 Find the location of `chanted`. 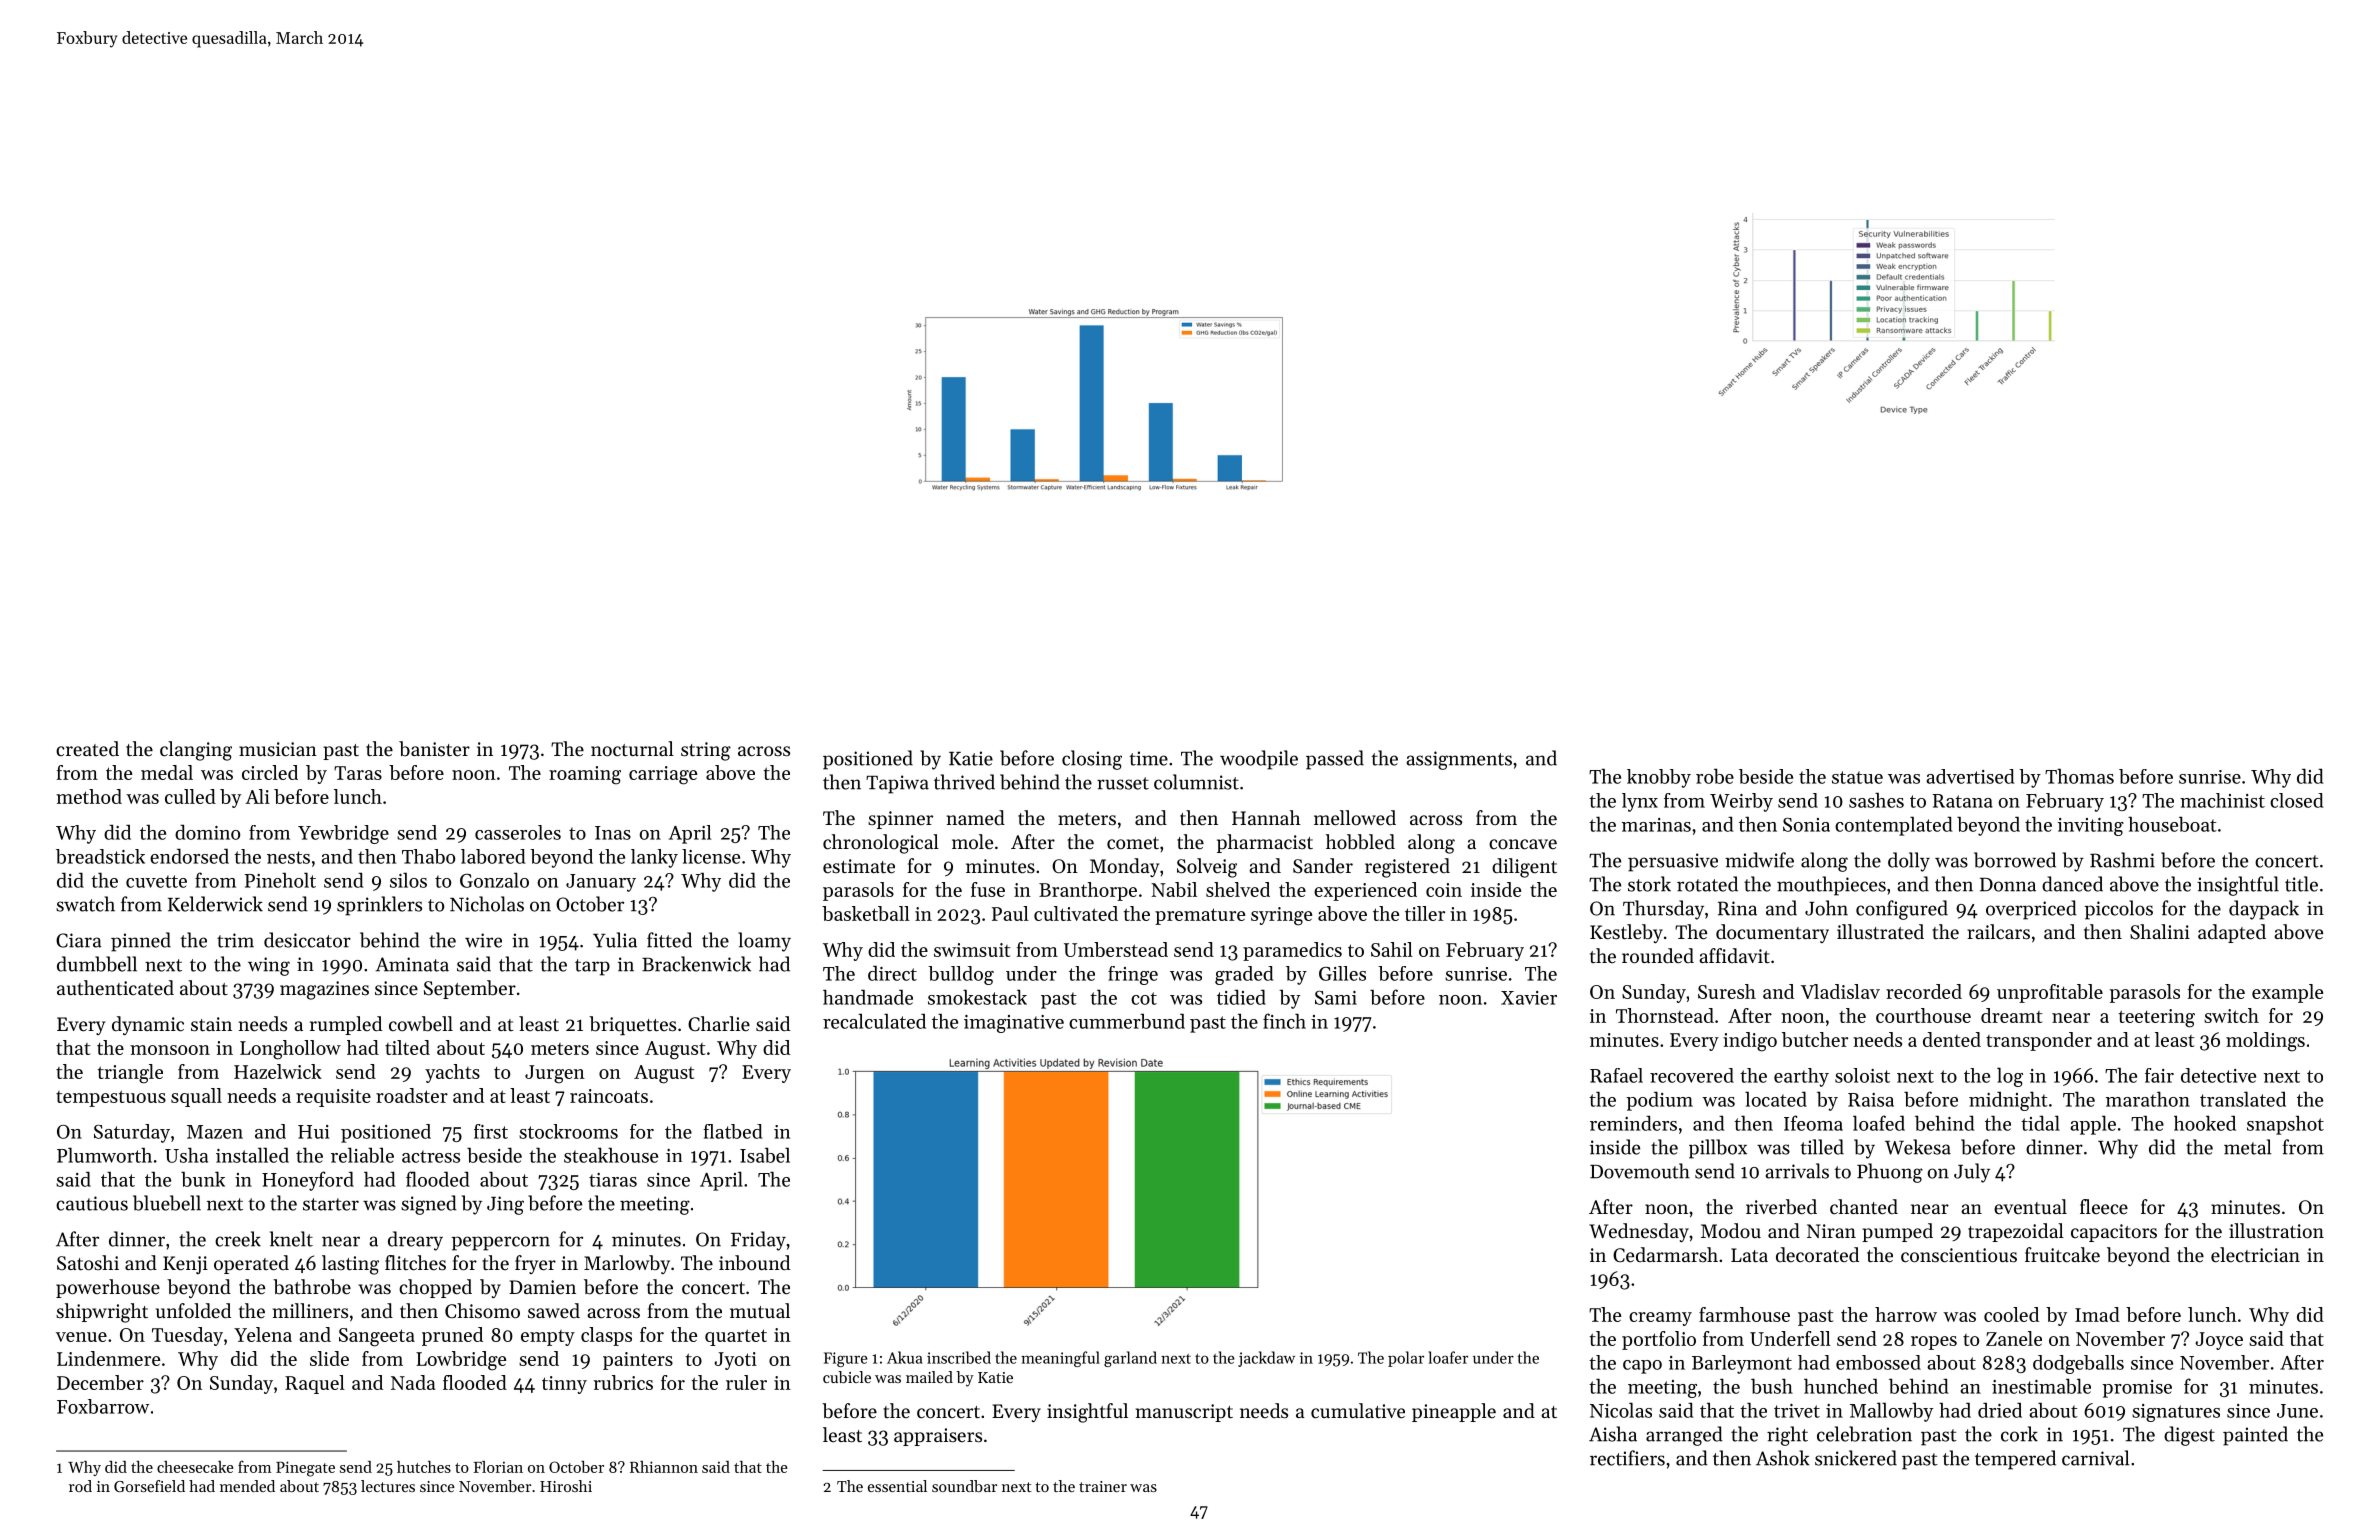

chanted is located at coordinates (1864, 1207).
